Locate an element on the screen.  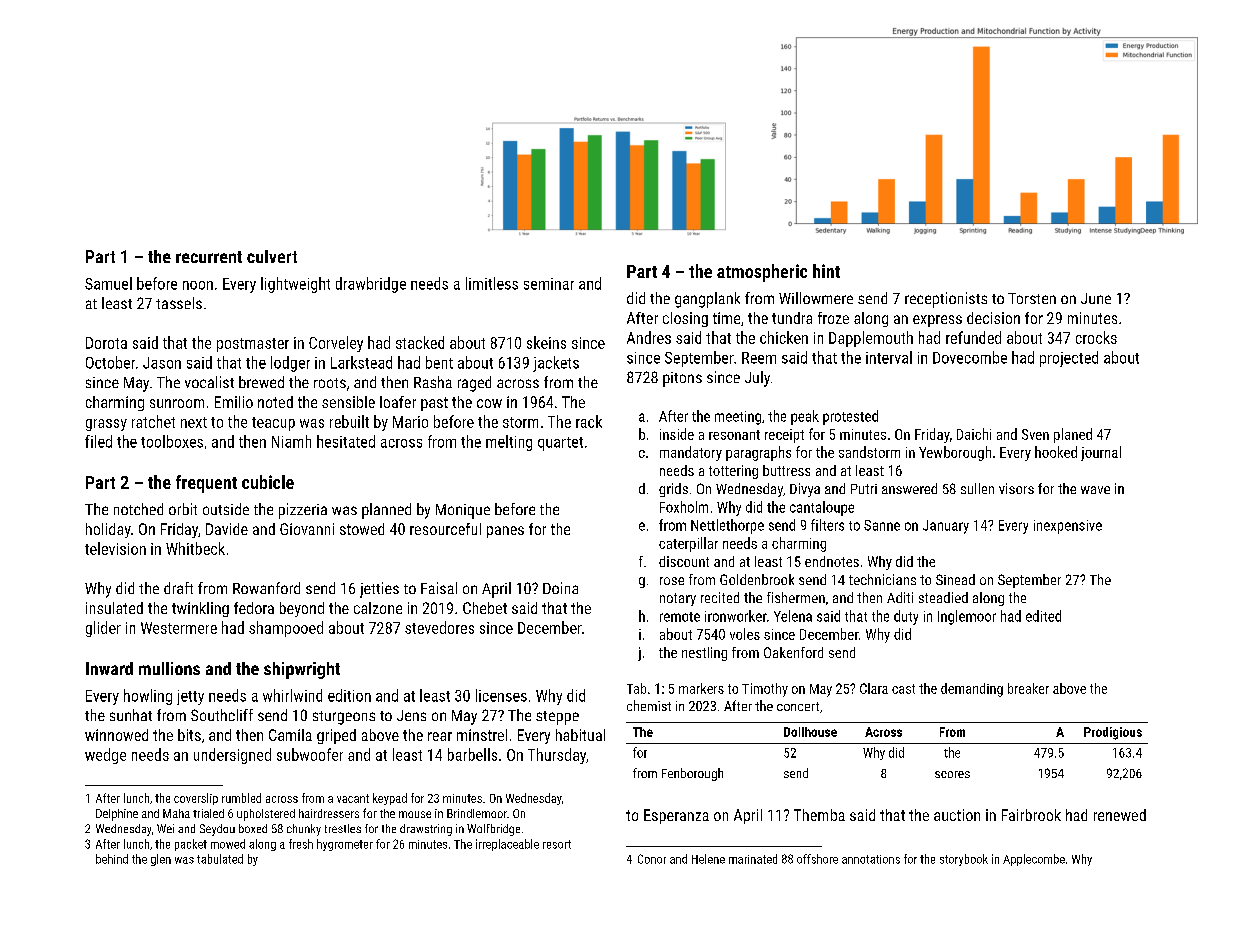
Doina is located at coordinates (560, 588).
